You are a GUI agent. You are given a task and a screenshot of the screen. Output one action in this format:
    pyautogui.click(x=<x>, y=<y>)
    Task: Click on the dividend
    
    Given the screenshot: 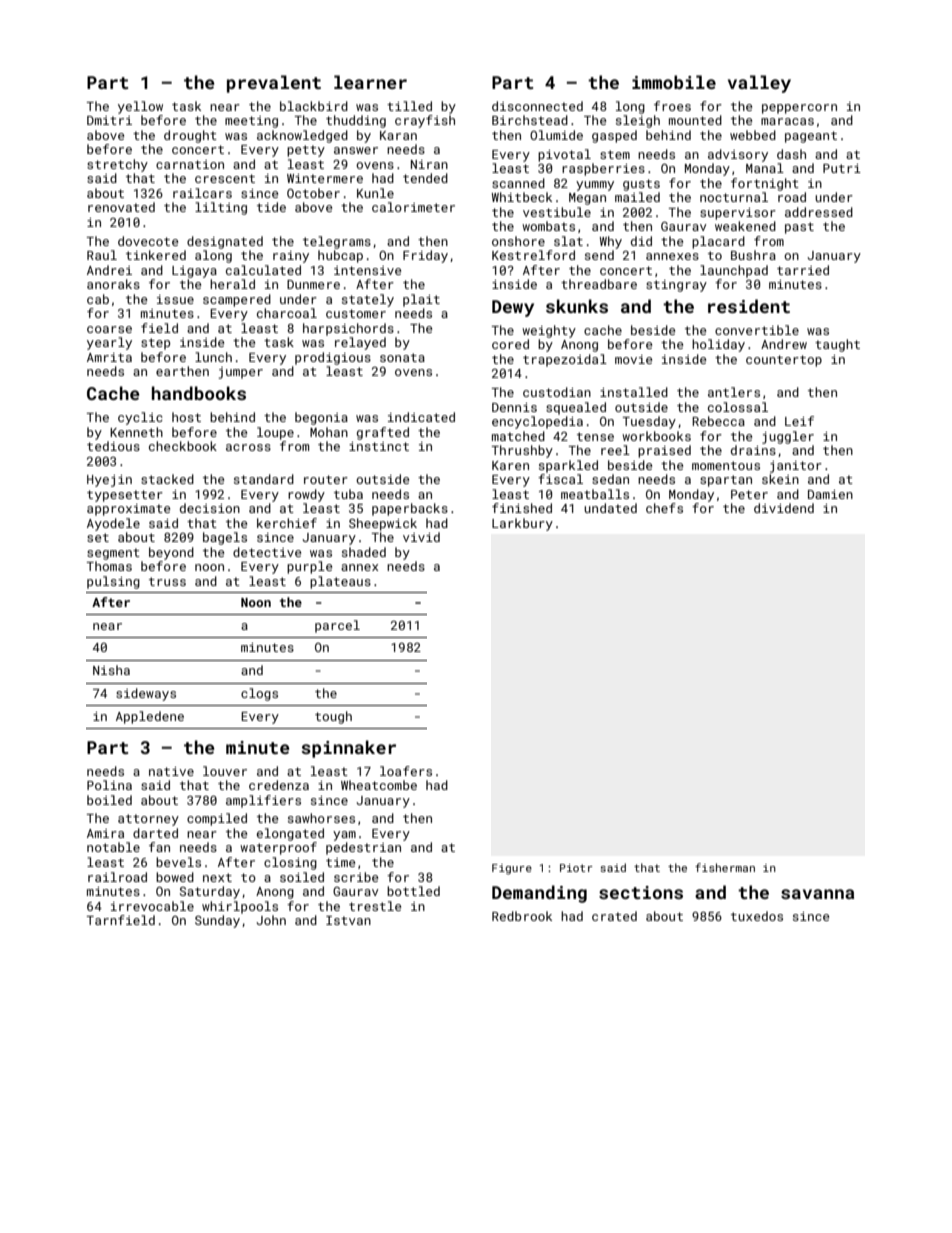 What is the action you would take?
    pyautogui.click(x=784, y=508)
